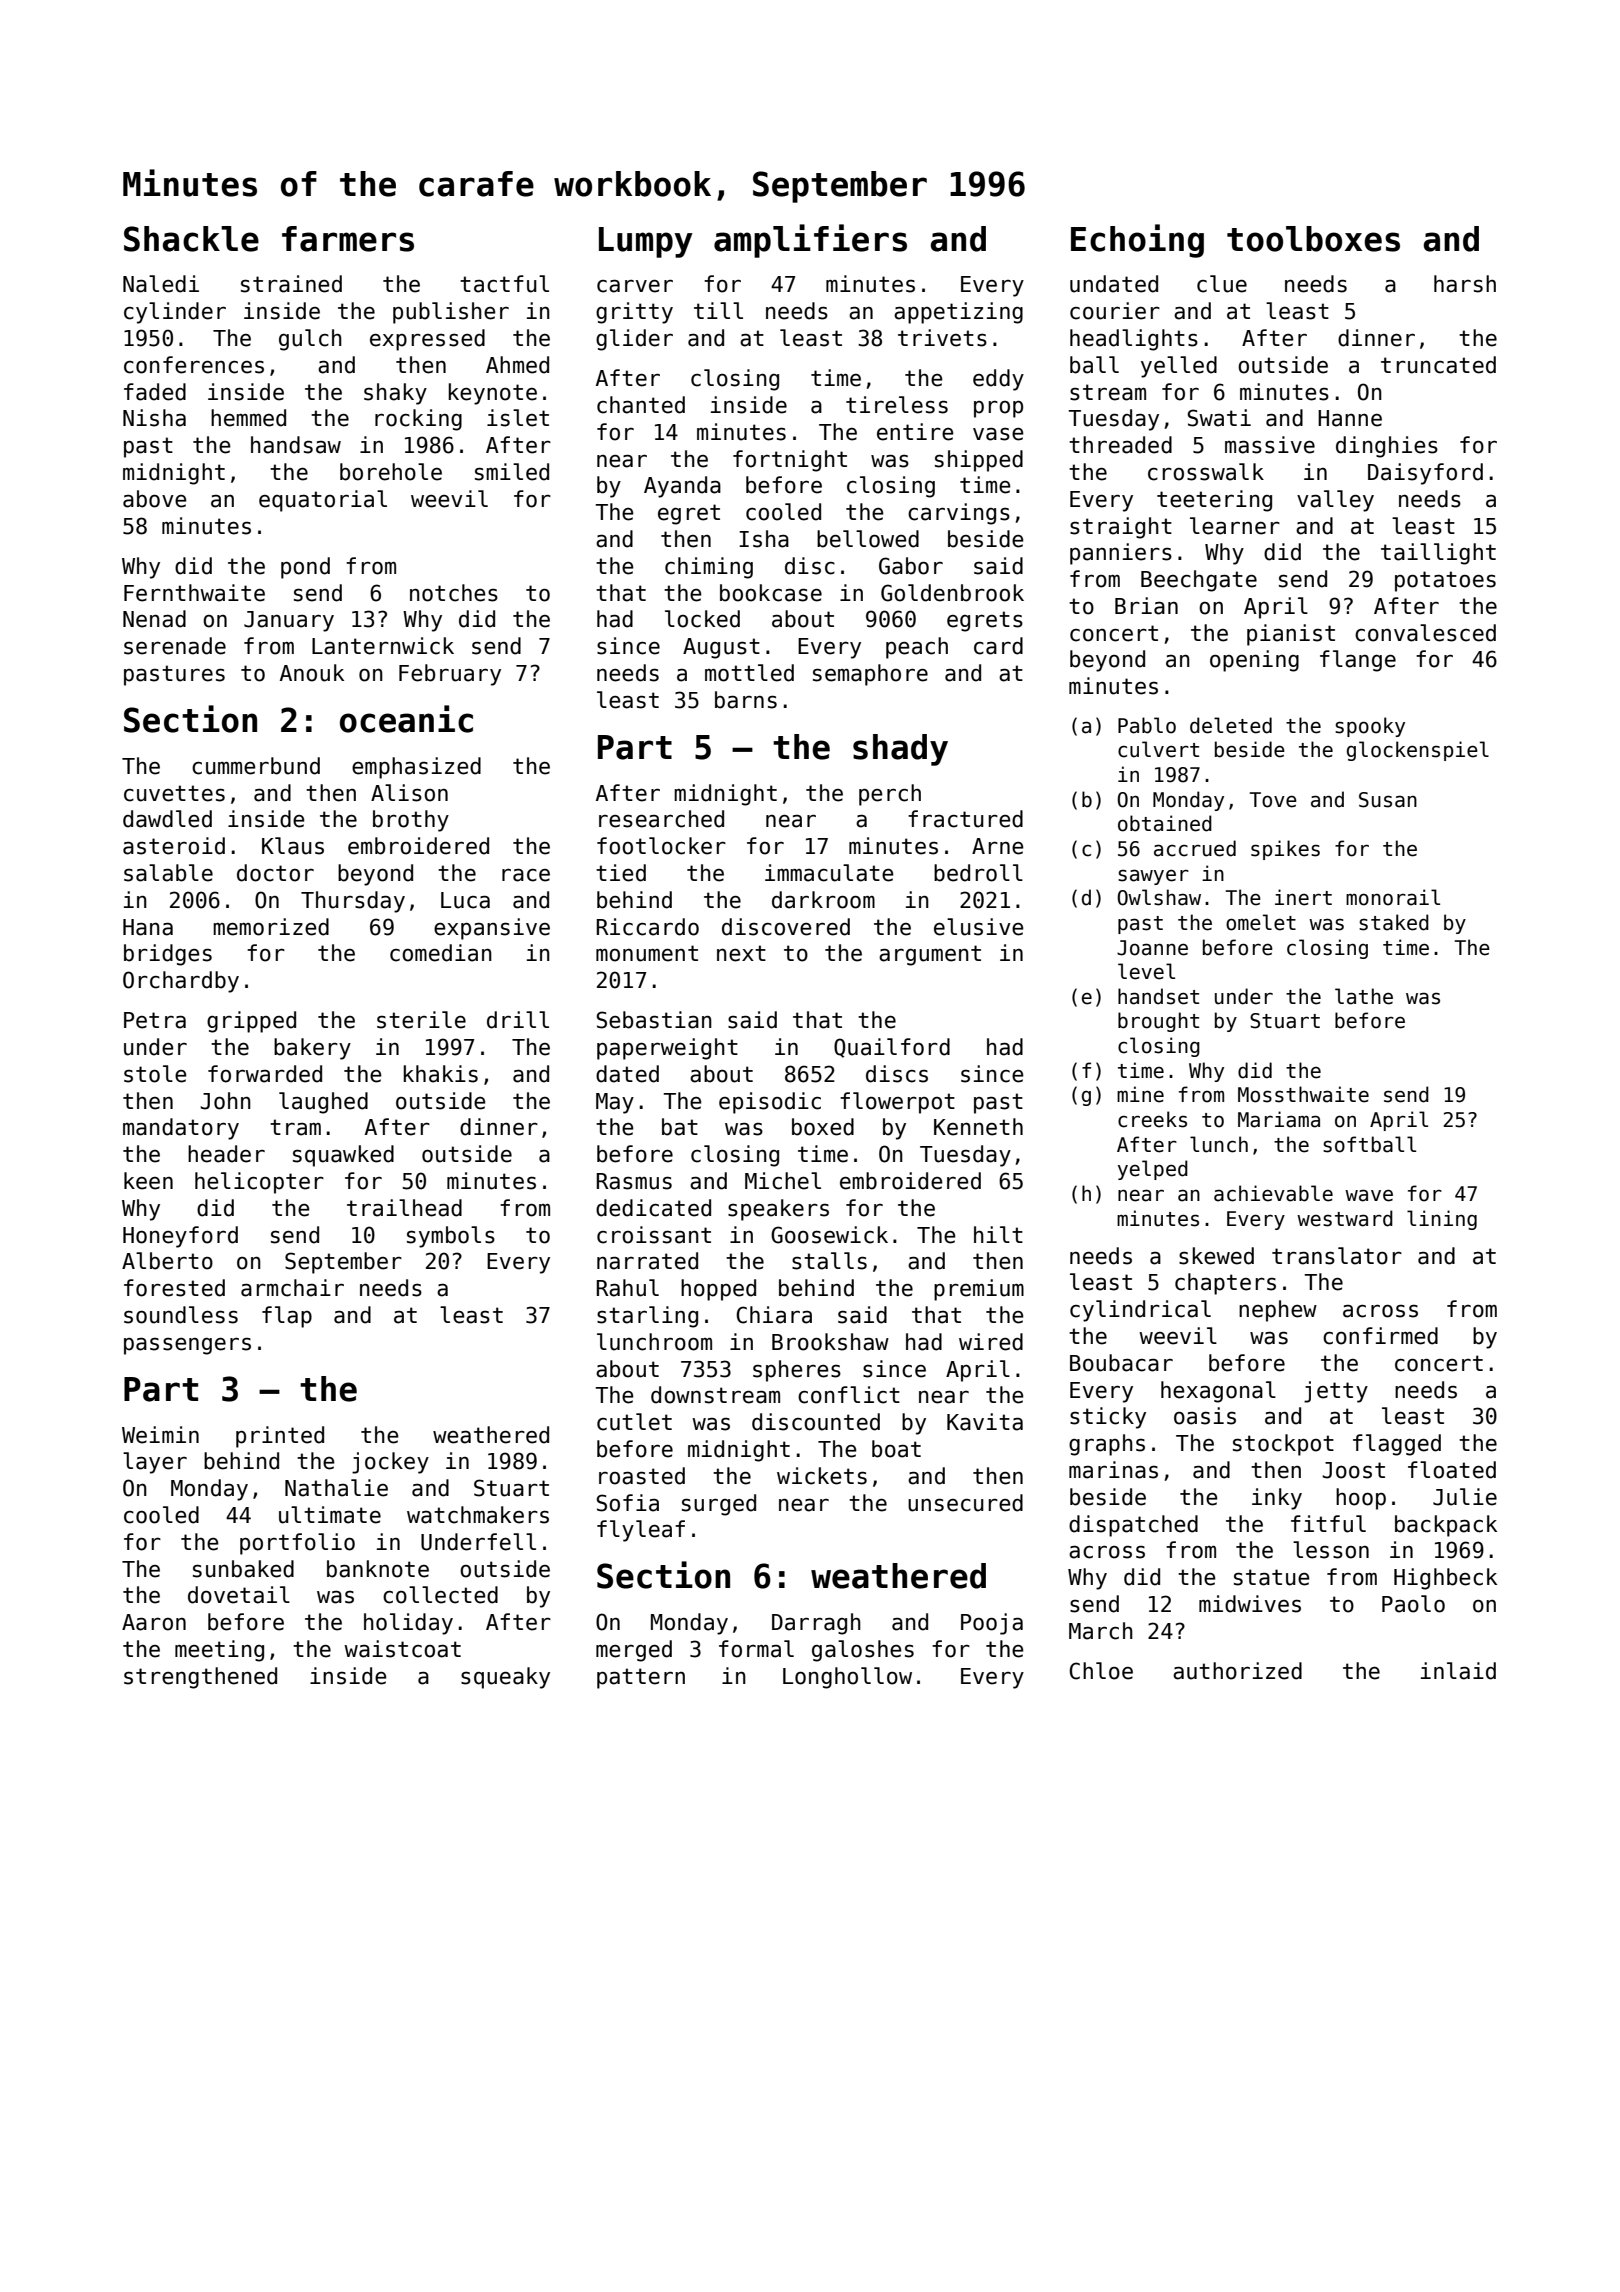 The width and height of the screenshot is (1620, 2292). I want to click on Goosewick, so click(829, 1235).
